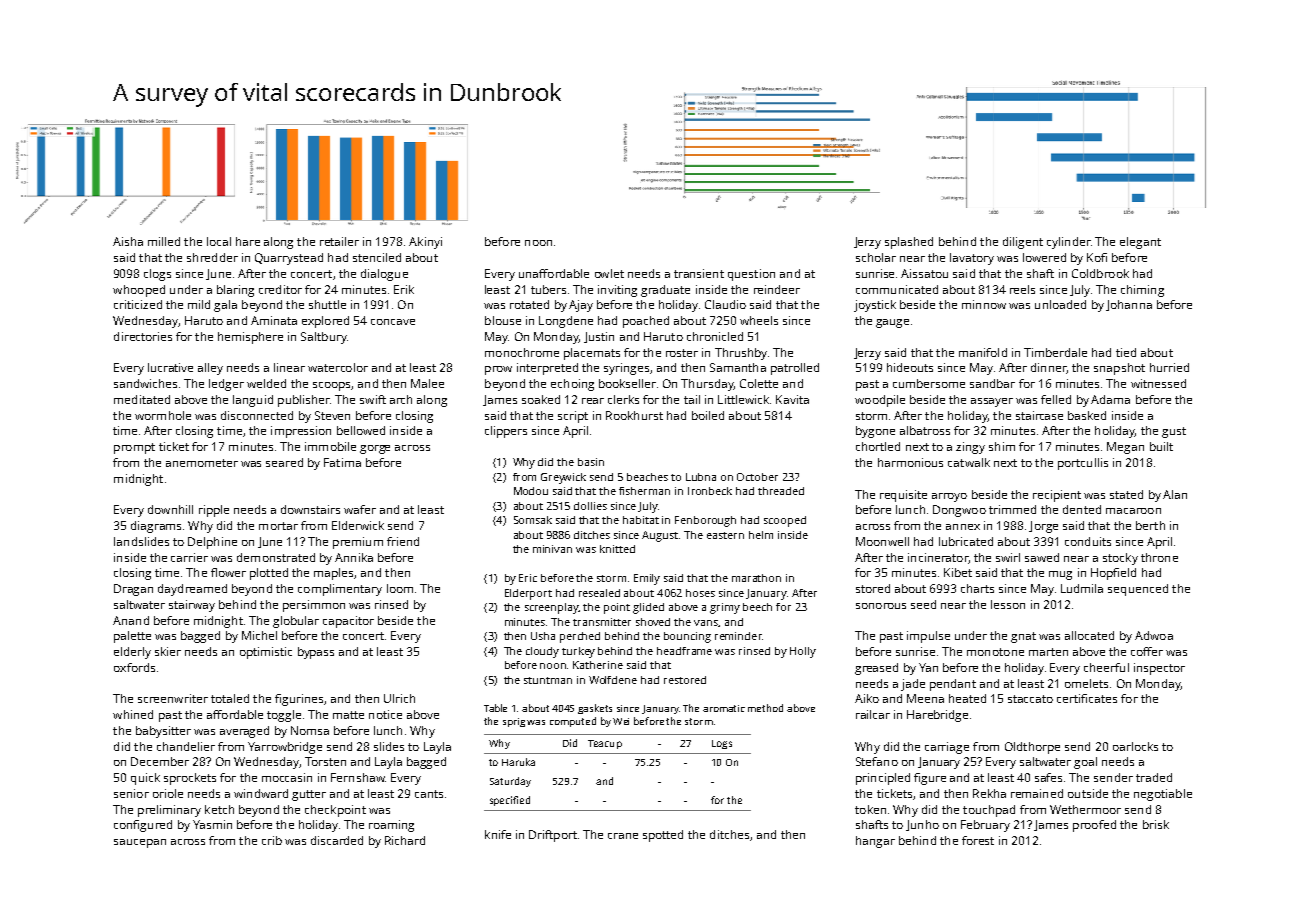 The width and height of the document is (1308, 924). I want to click on aromatic, so click(724, 708).
